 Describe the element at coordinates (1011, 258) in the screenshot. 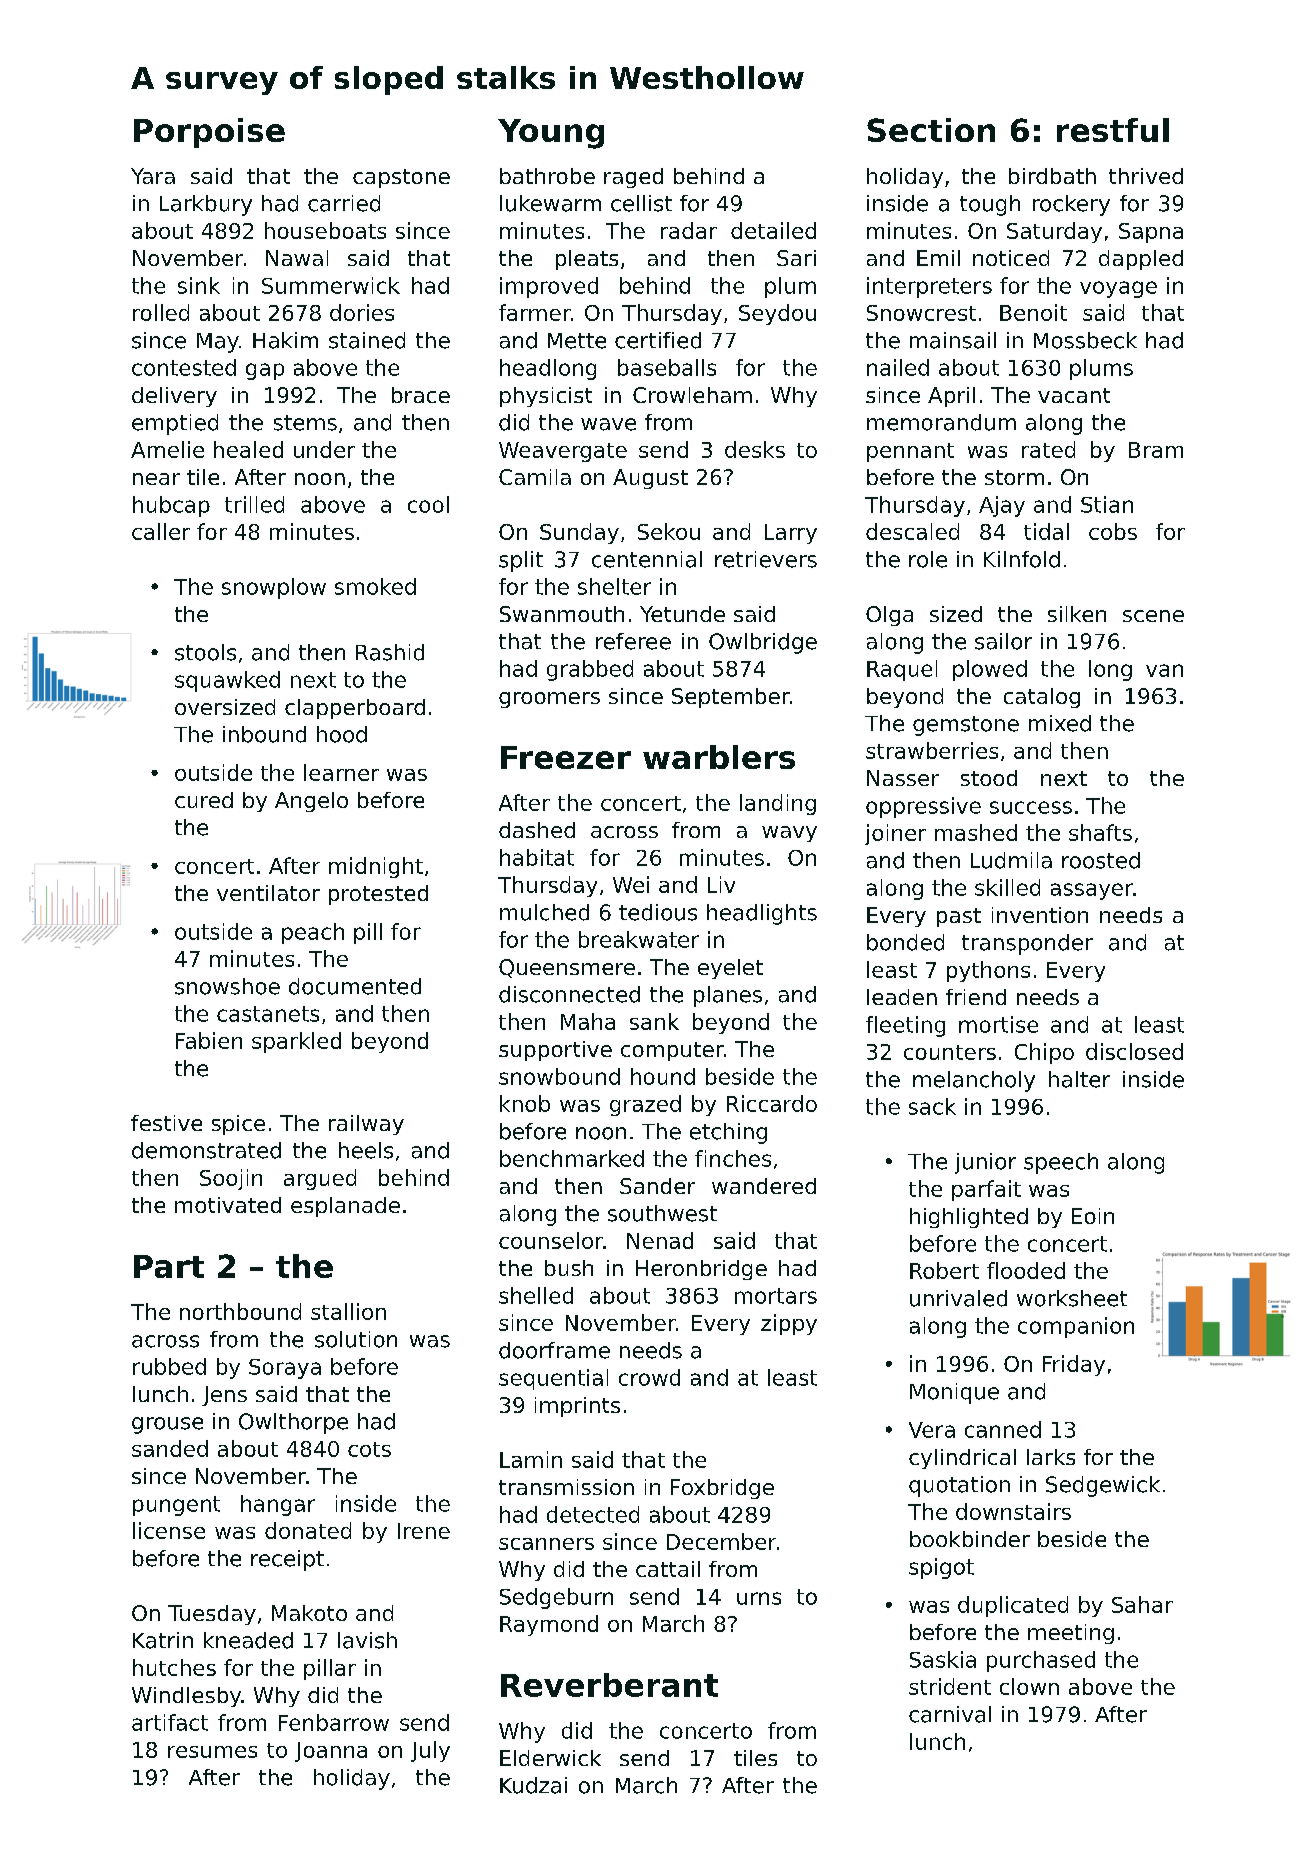

I see `noticed` at that location.
